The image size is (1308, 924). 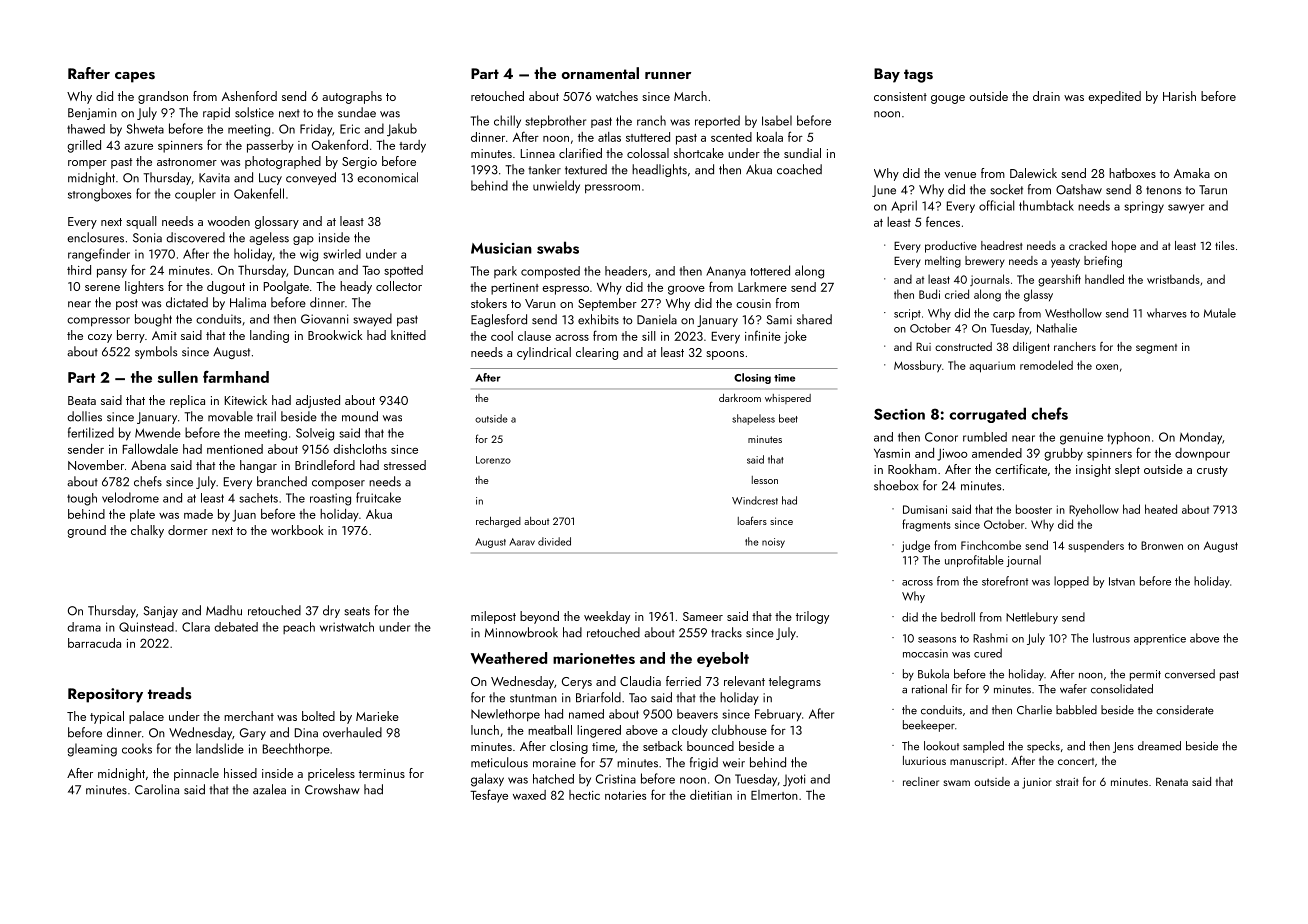 What do you see at coordinates (224, 610) in the screenshot?
I see `Madhu` at bounding box center [224, 610].
